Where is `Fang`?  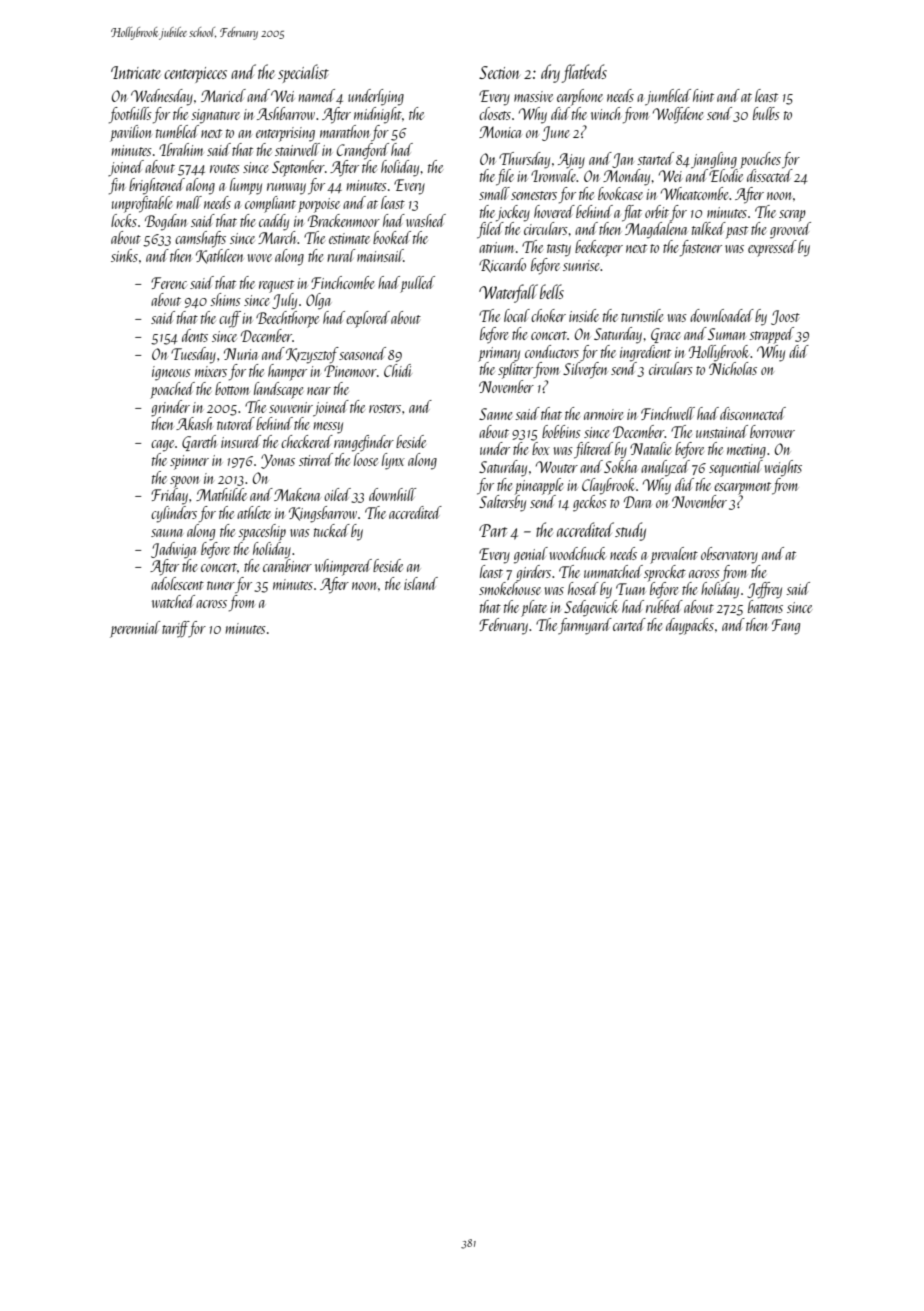 Fang is located at coordinates (786, 627).
